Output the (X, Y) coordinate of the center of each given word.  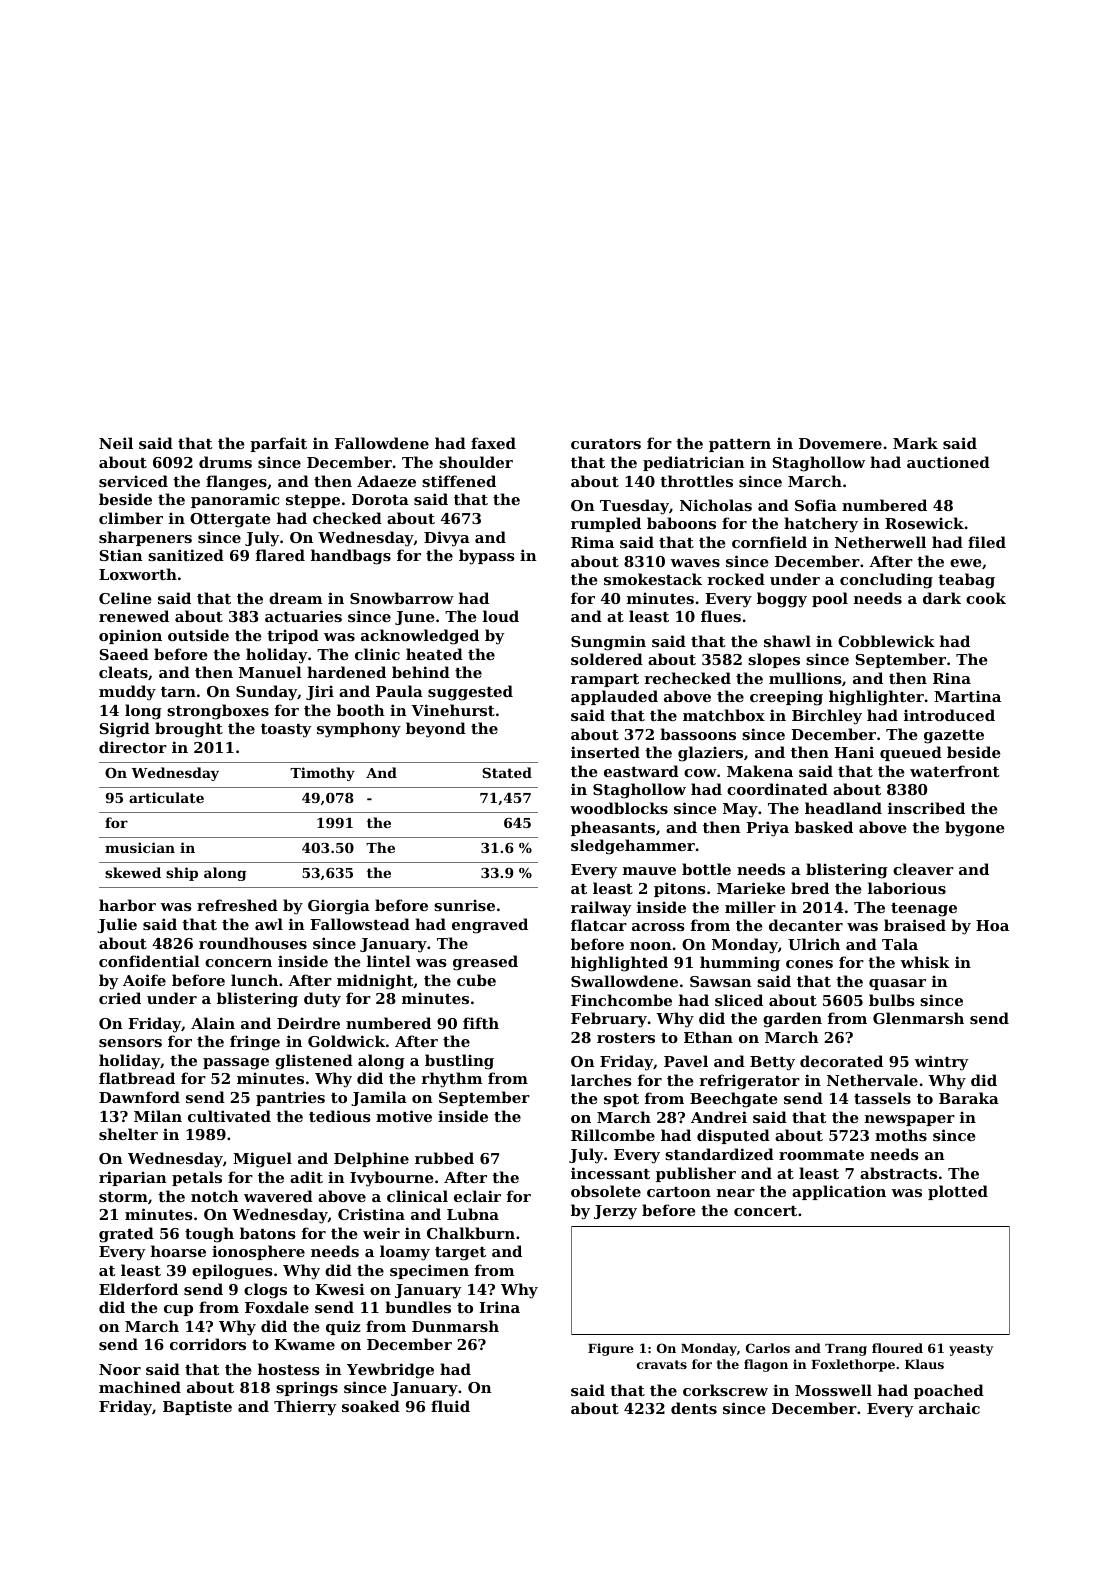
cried (120, 998)
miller (750, 907)
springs (307, 1389)
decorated (841, 1061)
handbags (351, 557)
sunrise (464, 905)
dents (694, 1408)
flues (721, 616)
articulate (166, 797)
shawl (787, 641)
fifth (481, 1023)
